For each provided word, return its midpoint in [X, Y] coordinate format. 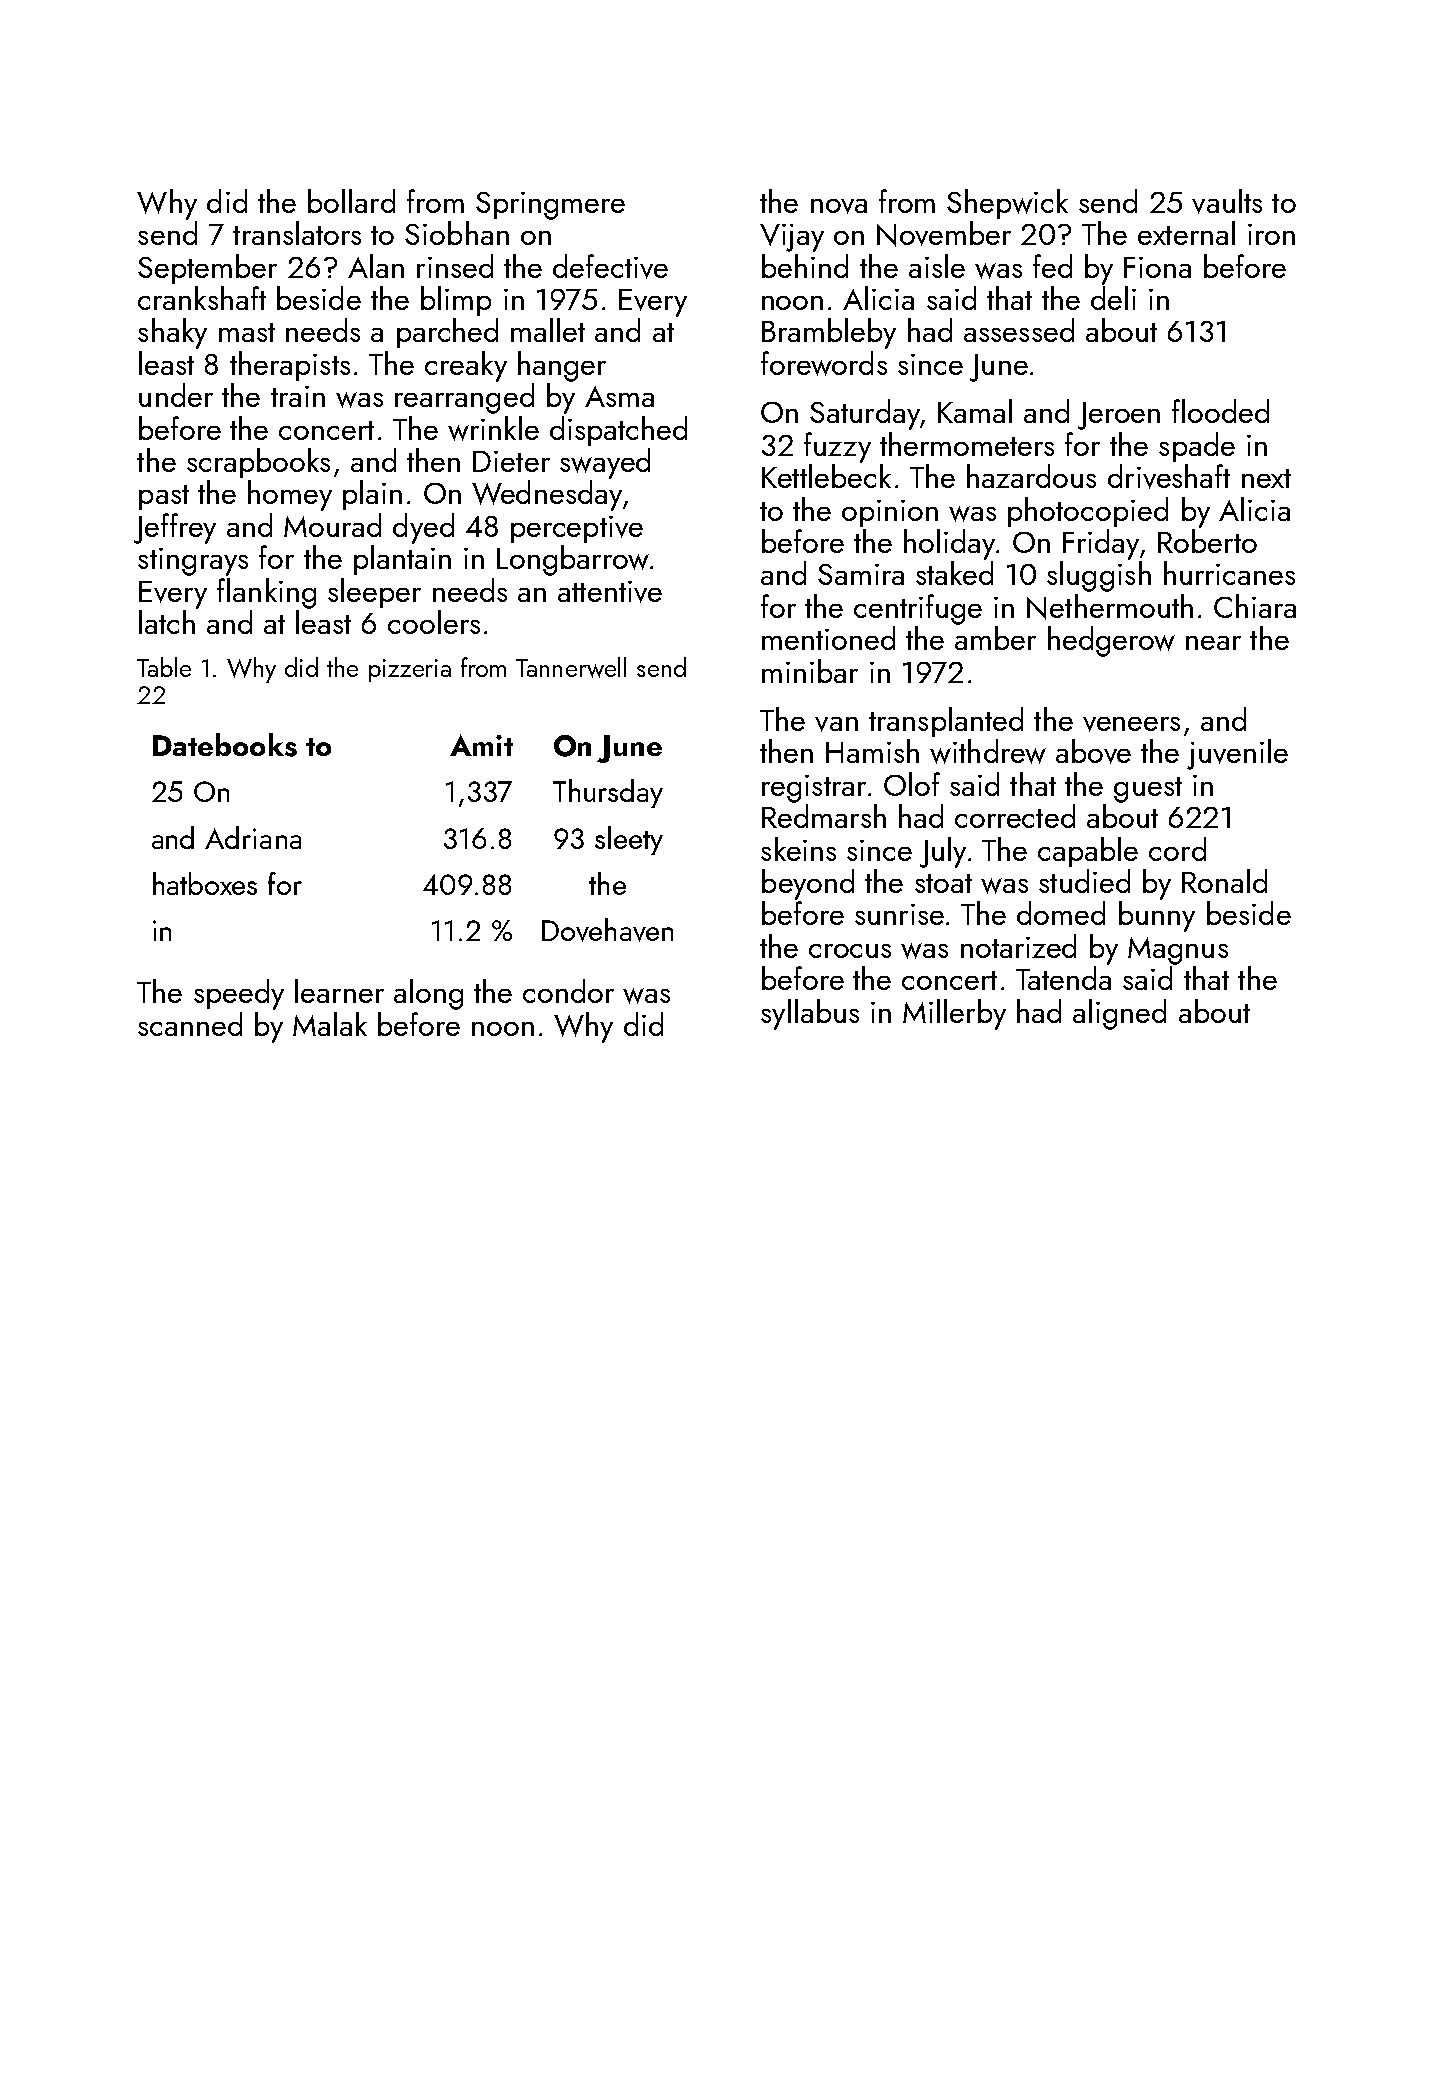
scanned [190, 1024]
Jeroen [1119, 416]
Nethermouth [1110, 607]
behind [805, 266]
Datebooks [225, 745]
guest [1148, 790]
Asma [619, 396]
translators [297, 233]
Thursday [608, 793]
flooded [1220, 411]
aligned [1119, 1014]
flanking [266, 593]
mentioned [828, 638]
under [176, 395]
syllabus [810, 1014]
